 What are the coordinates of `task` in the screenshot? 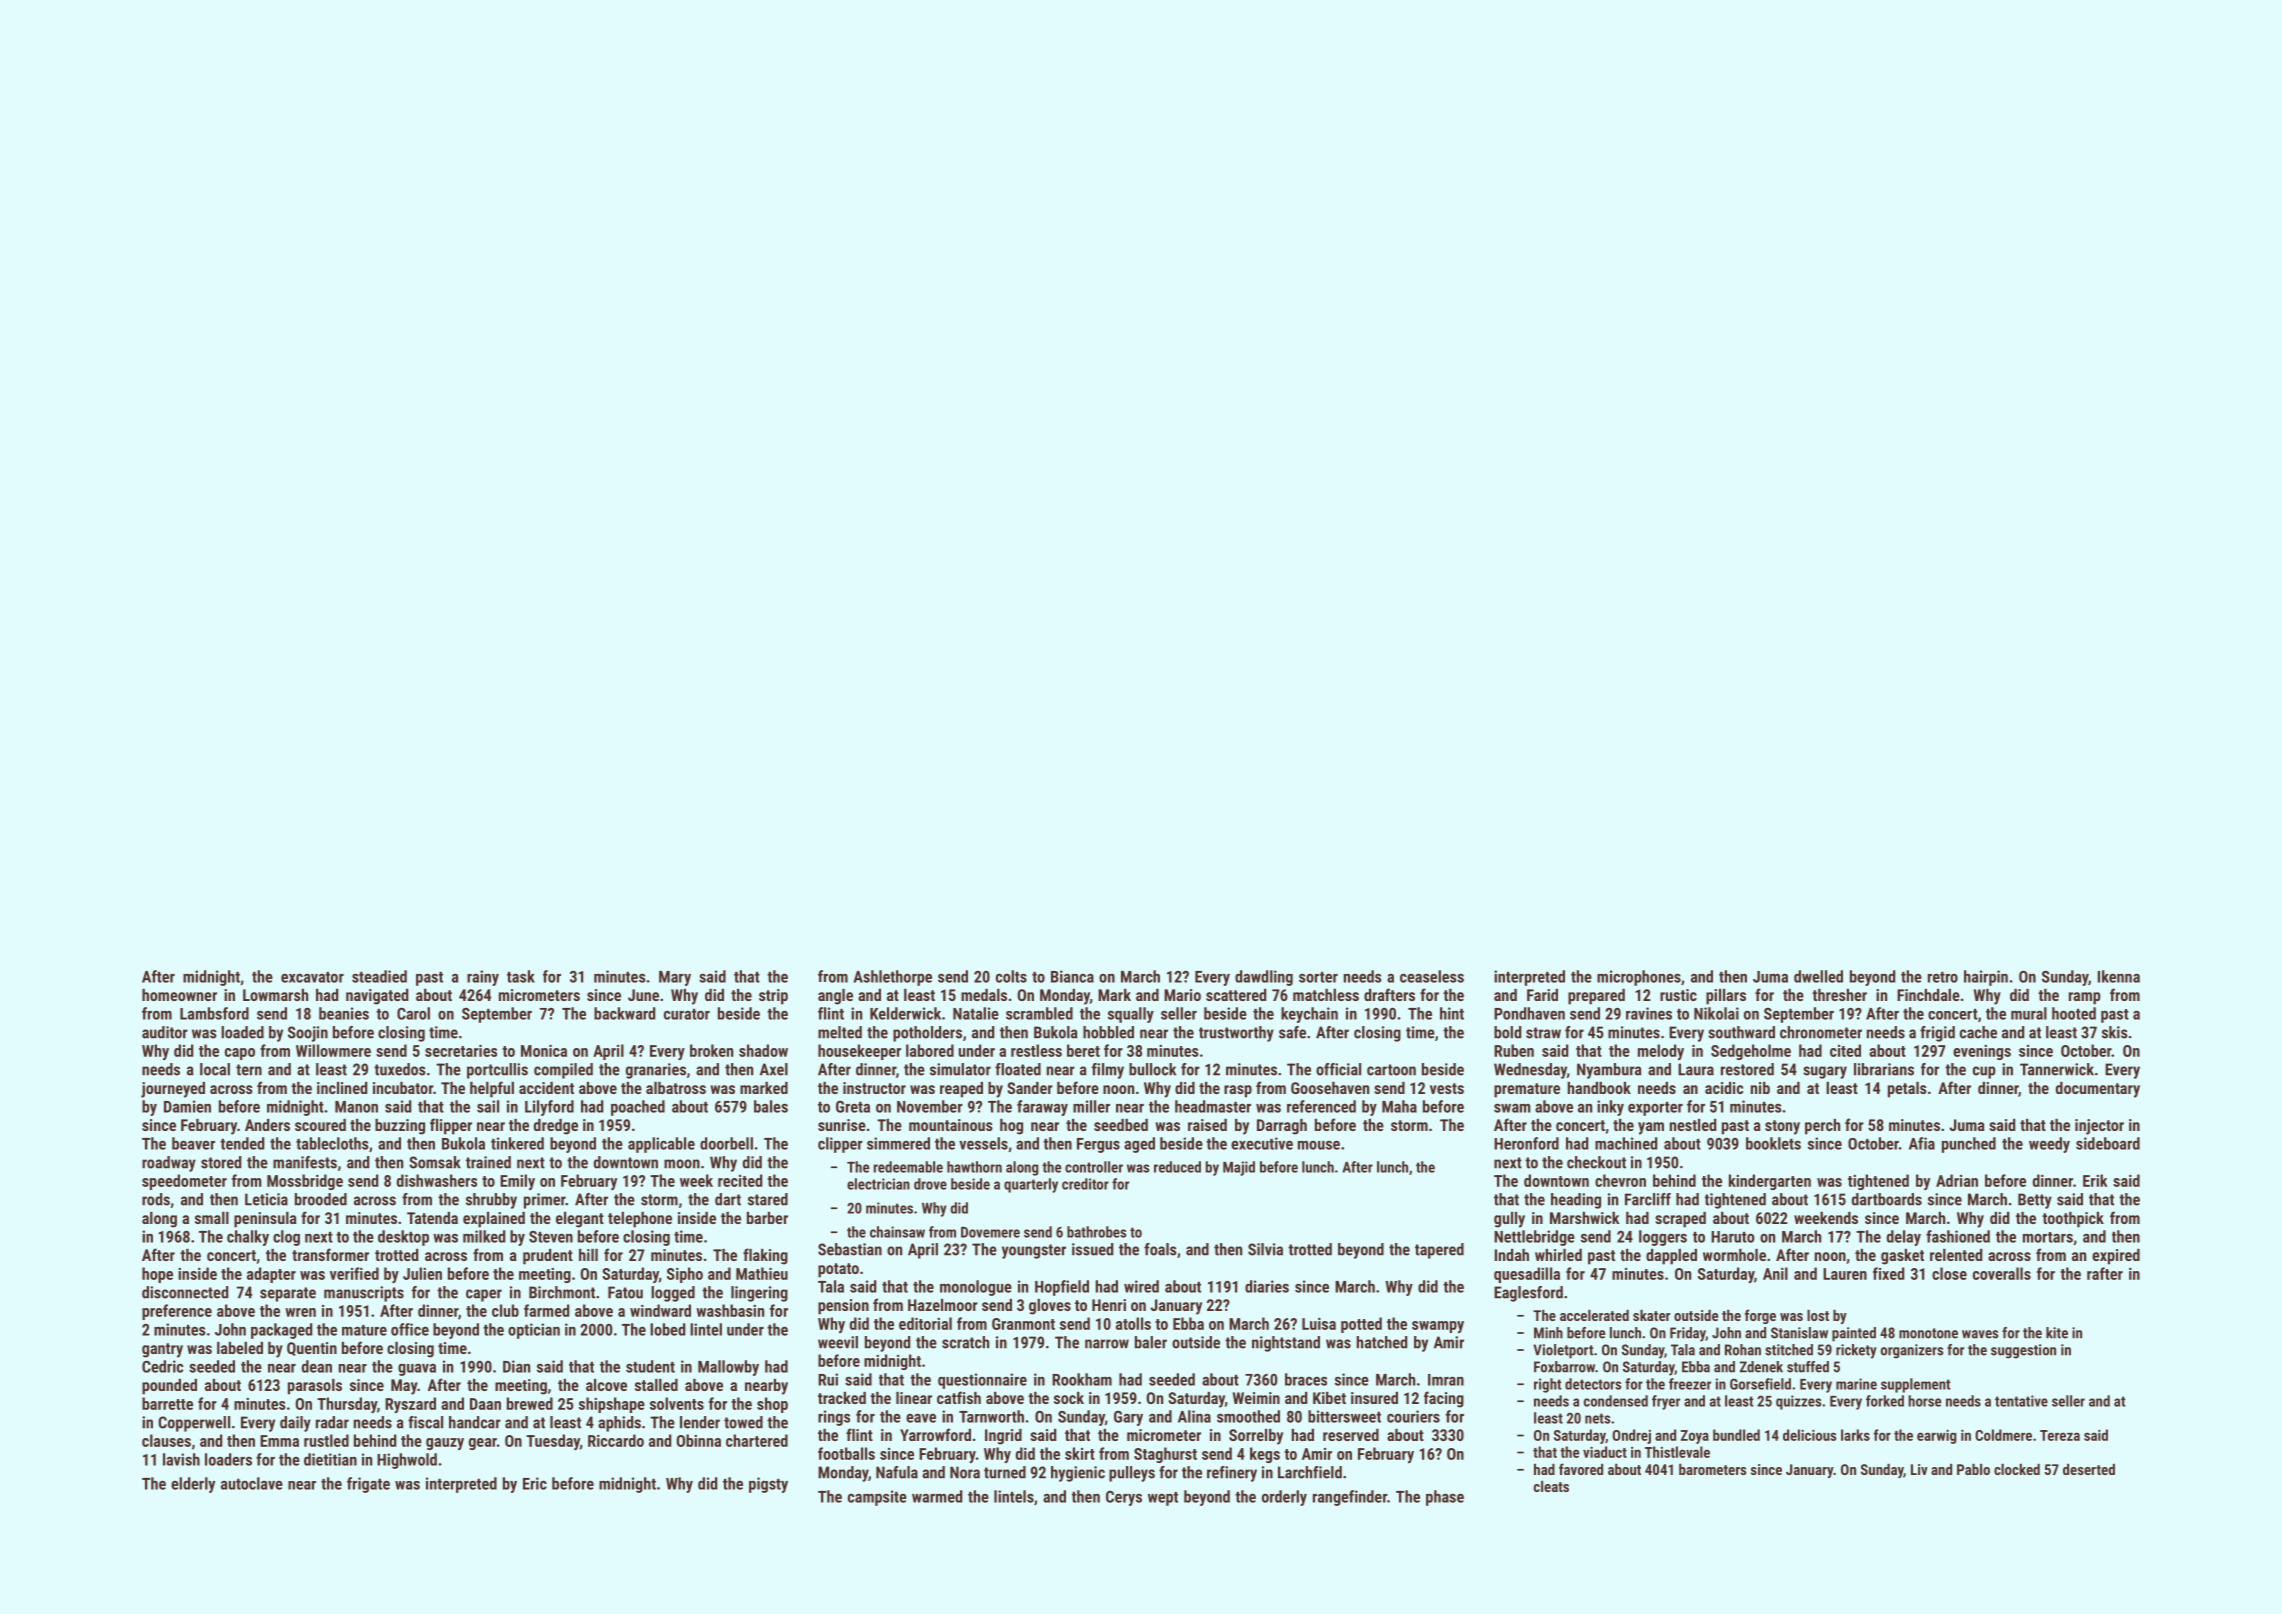 It's located at (521, 976).
